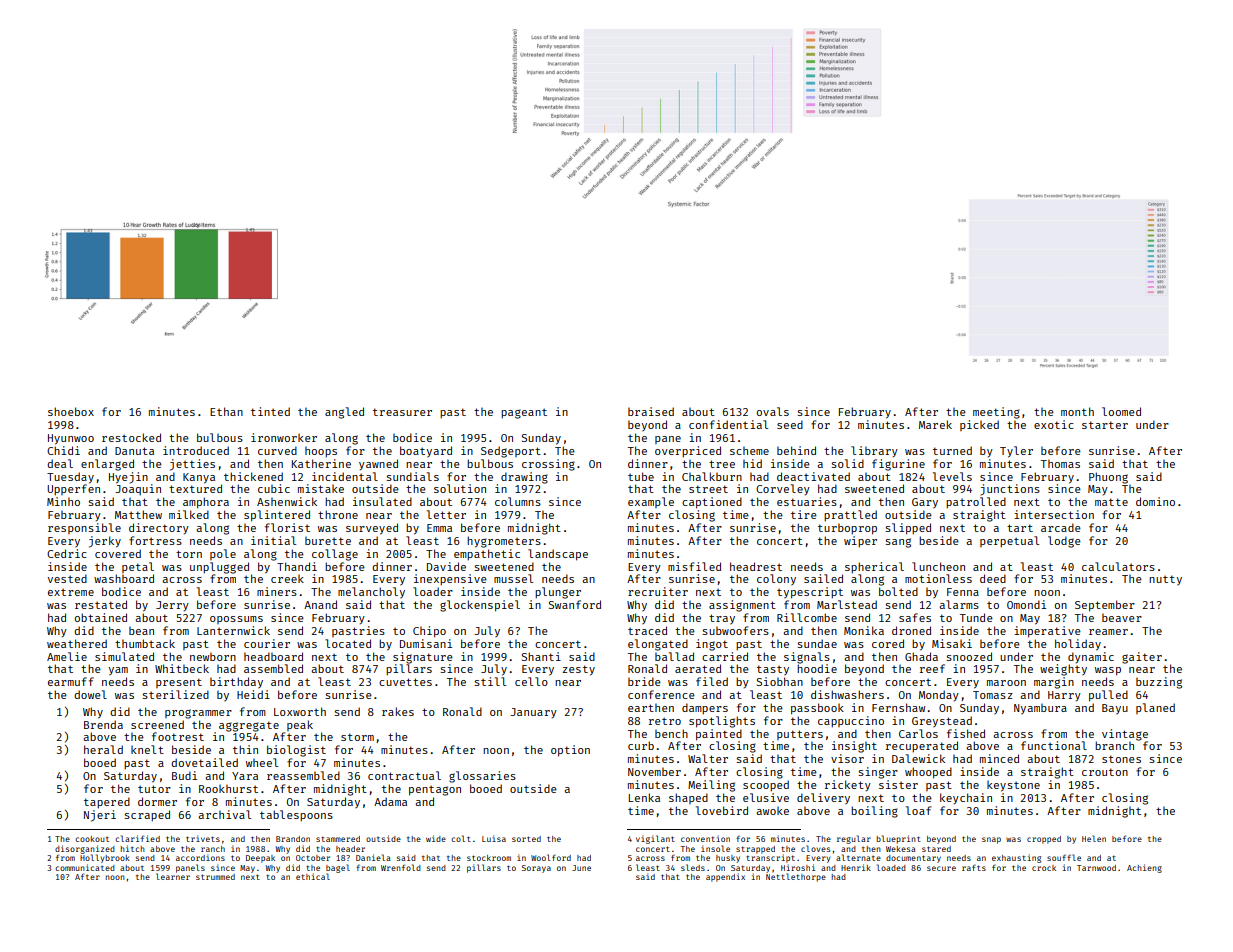 The height and width of the image is (952, 1233). I want to click on herald, so click(103, 749).
